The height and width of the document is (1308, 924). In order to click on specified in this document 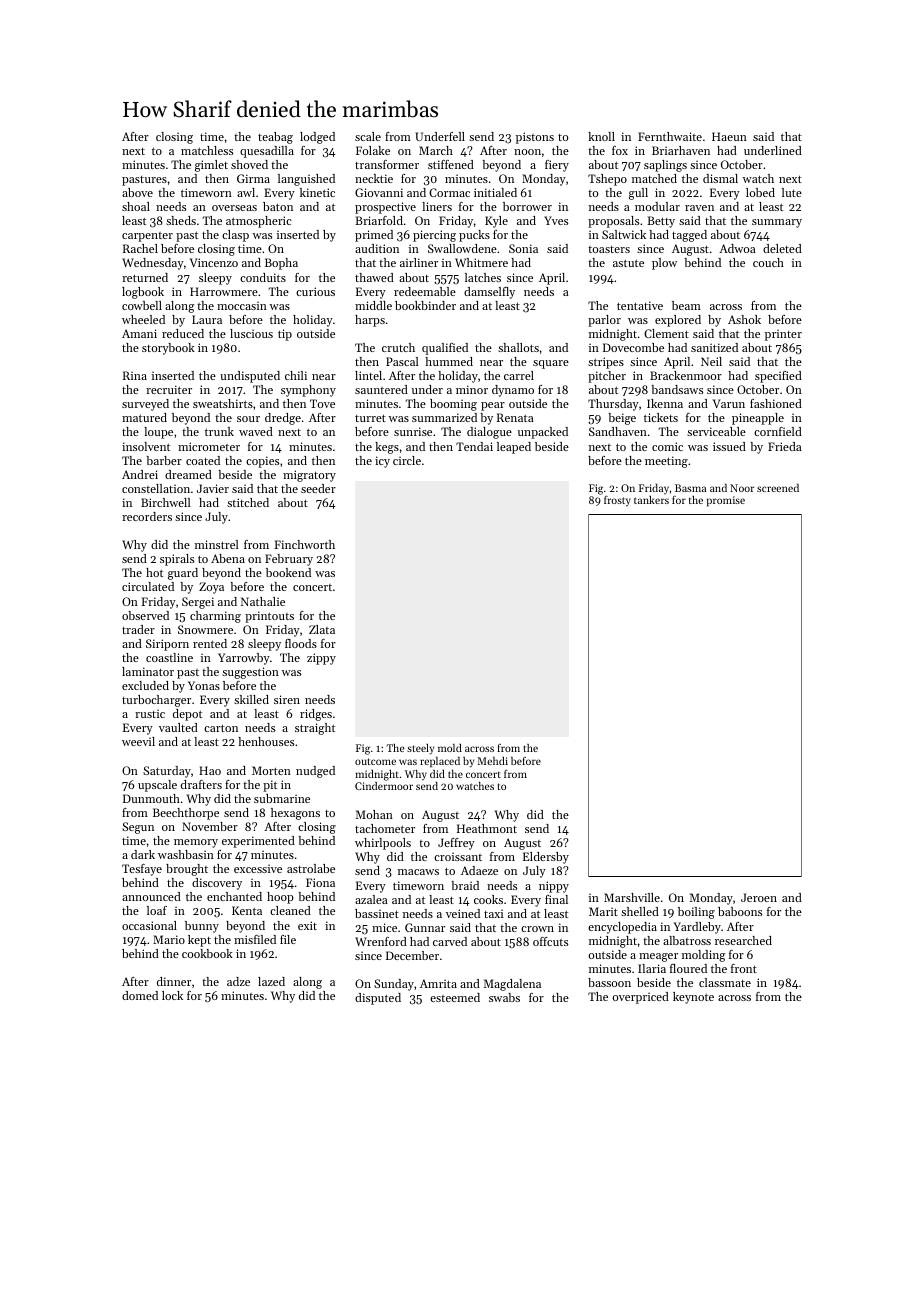, I will do `click(778, 377)`.
